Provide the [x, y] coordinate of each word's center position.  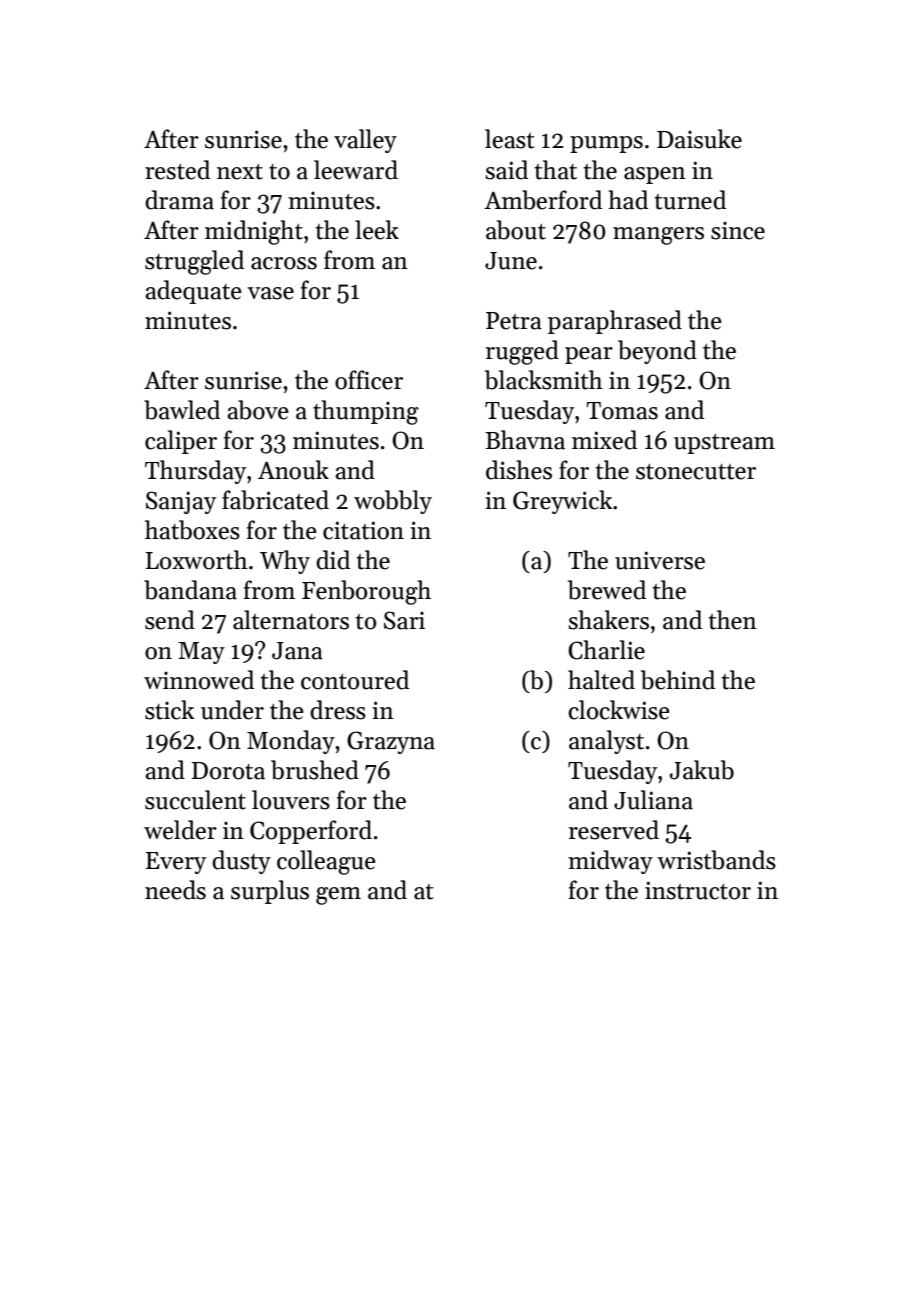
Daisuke [699, 139]
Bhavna [525, 440]
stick [169, 710]
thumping [366, 412]
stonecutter [696, 472]
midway [610, 862]
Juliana [653, 800]
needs [175, 890]
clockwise [619, 710]
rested [177, 170]
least [510, 139]
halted [601, 680]
